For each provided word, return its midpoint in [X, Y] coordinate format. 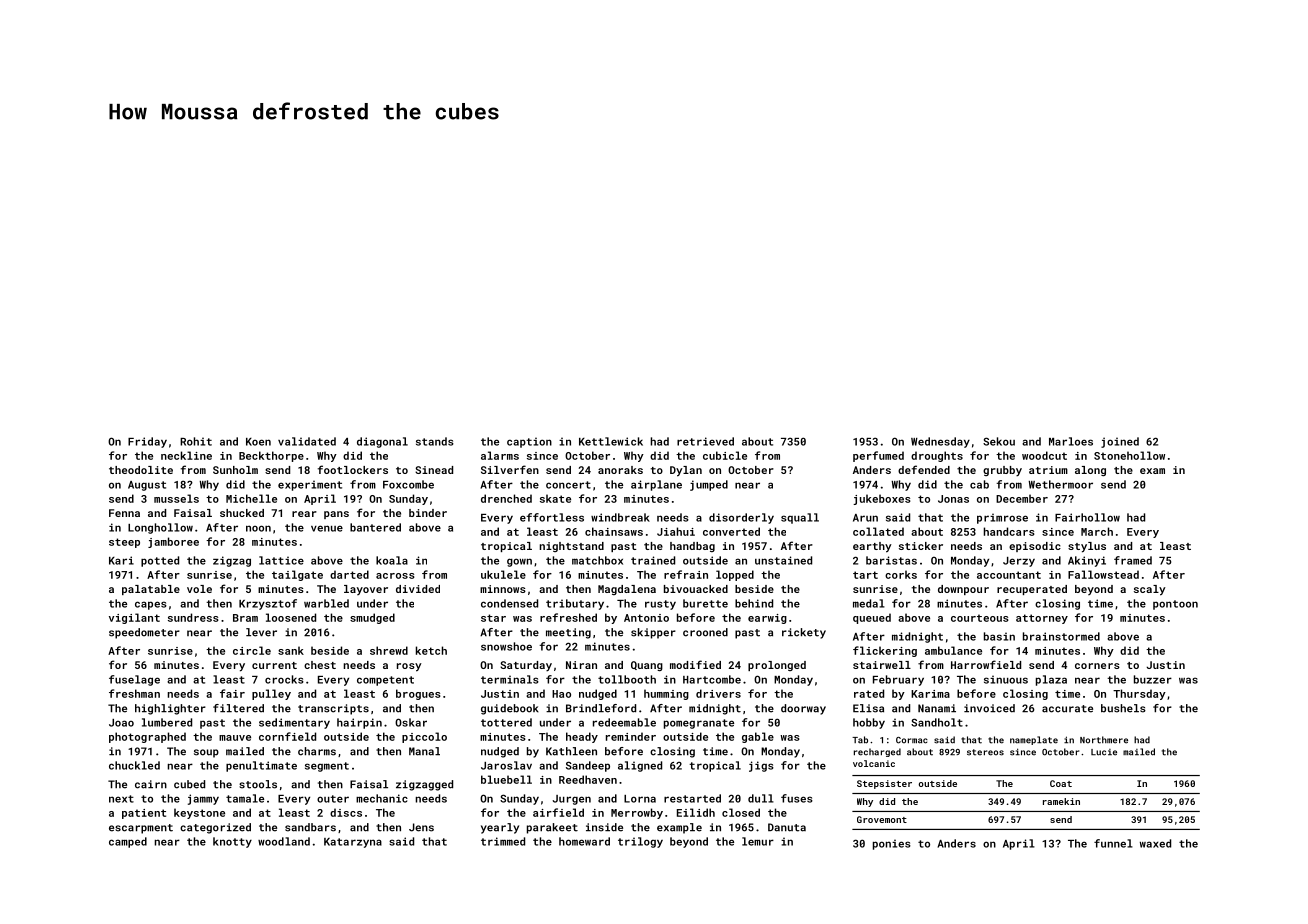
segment [327, 767]
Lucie [1104, 752]
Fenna [124, 513]
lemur [758, 841]
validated [307, 441]
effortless [552, 517]
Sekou [999, 441]
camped [128, 842]
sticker [921, 546]
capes [151, 605]
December [1022, 498]
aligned [640, 766]
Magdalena [627, 590]
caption [529, 442]
